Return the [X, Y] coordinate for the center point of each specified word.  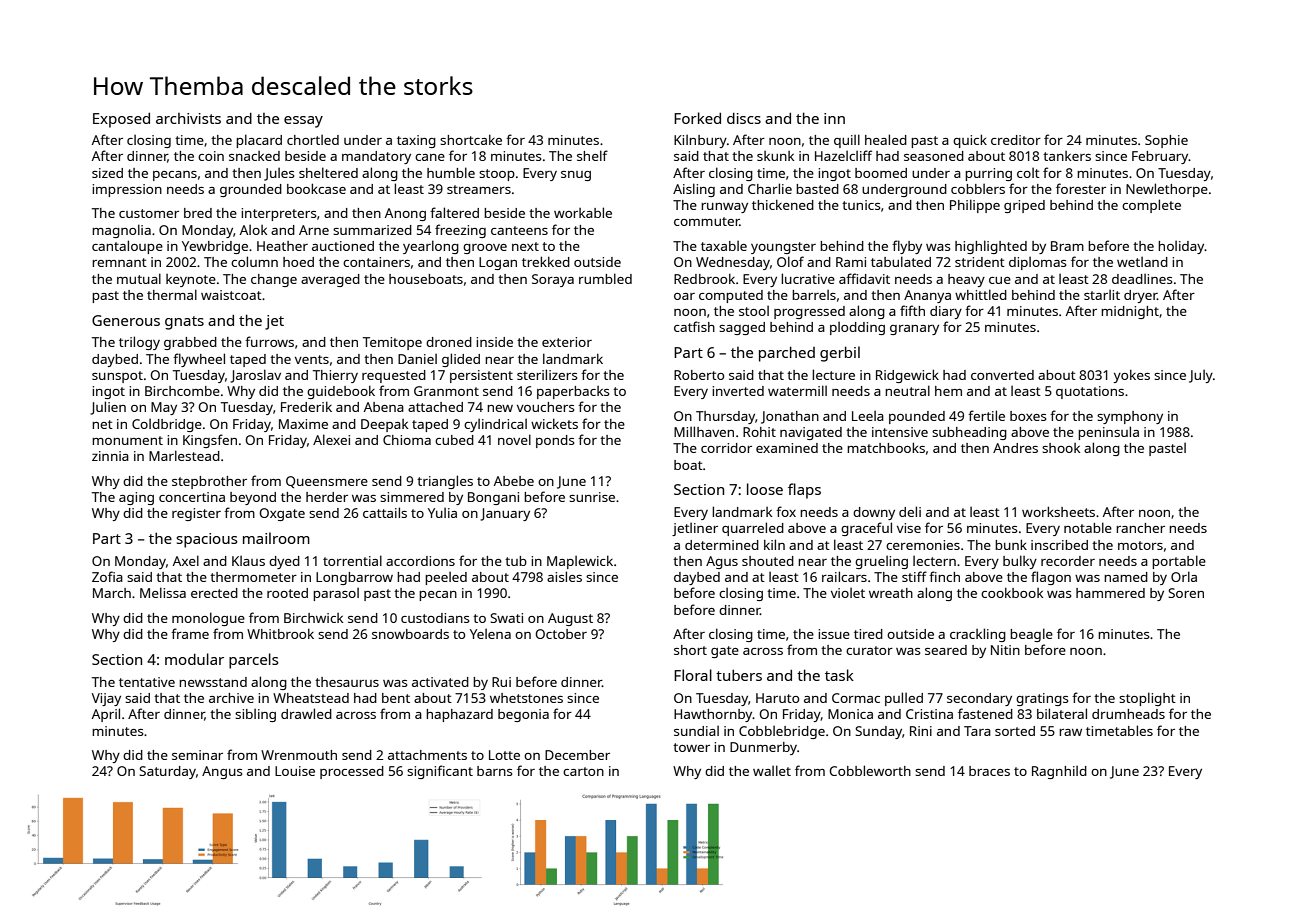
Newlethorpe [1167, 190]
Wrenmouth [299, 755]
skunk [775, 156]
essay [303, 122]
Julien [108, 408]
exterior [567, 342]
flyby [907, 247]
